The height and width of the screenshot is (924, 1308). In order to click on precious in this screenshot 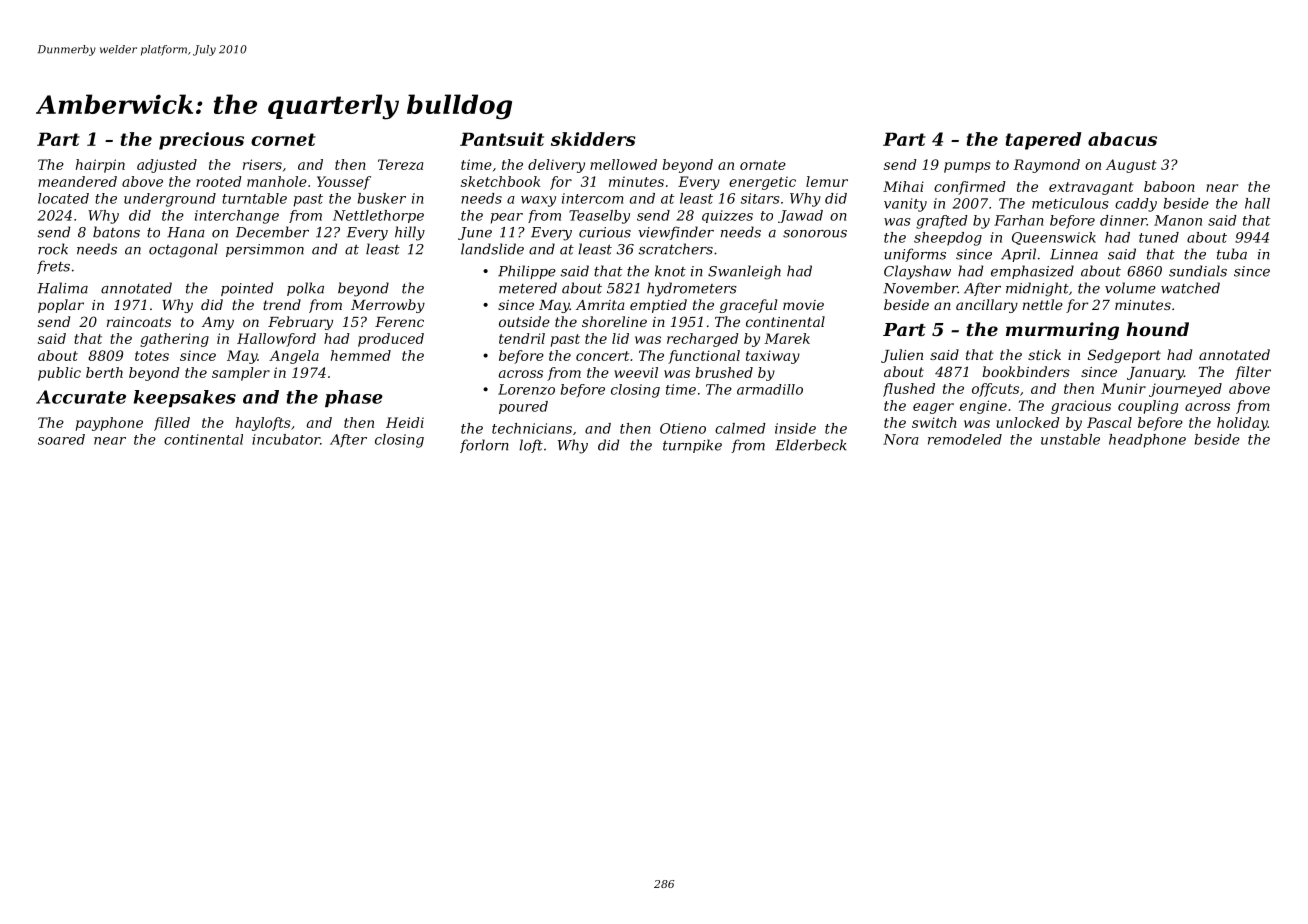, I will do `click(201, 141)`.
